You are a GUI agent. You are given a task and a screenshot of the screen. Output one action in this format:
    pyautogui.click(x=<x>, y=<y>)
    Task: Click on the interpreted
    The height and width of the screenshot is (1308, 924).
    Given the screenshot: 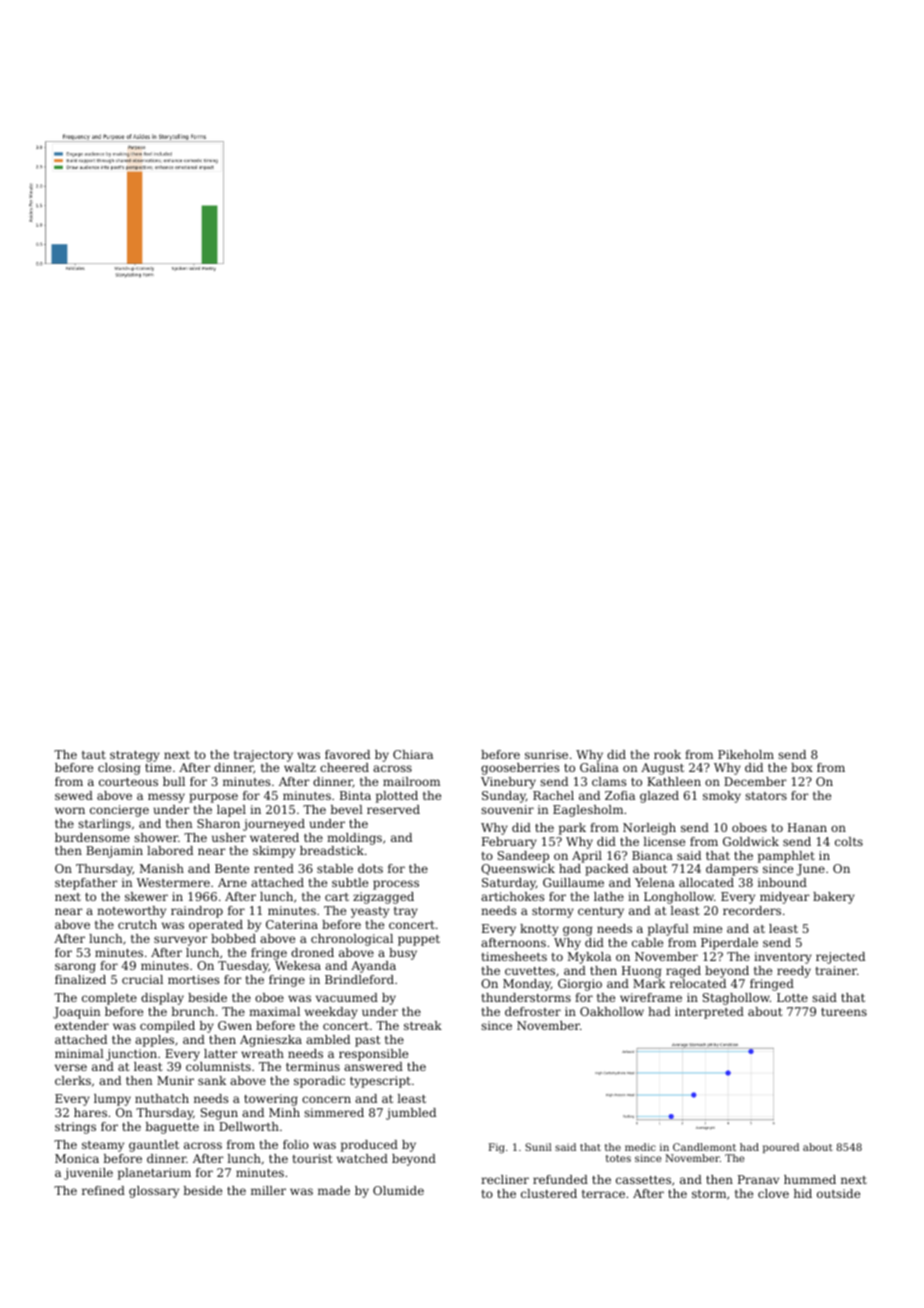 What is the action you would take?
    pyautogui.click(x=709, y=1013)
